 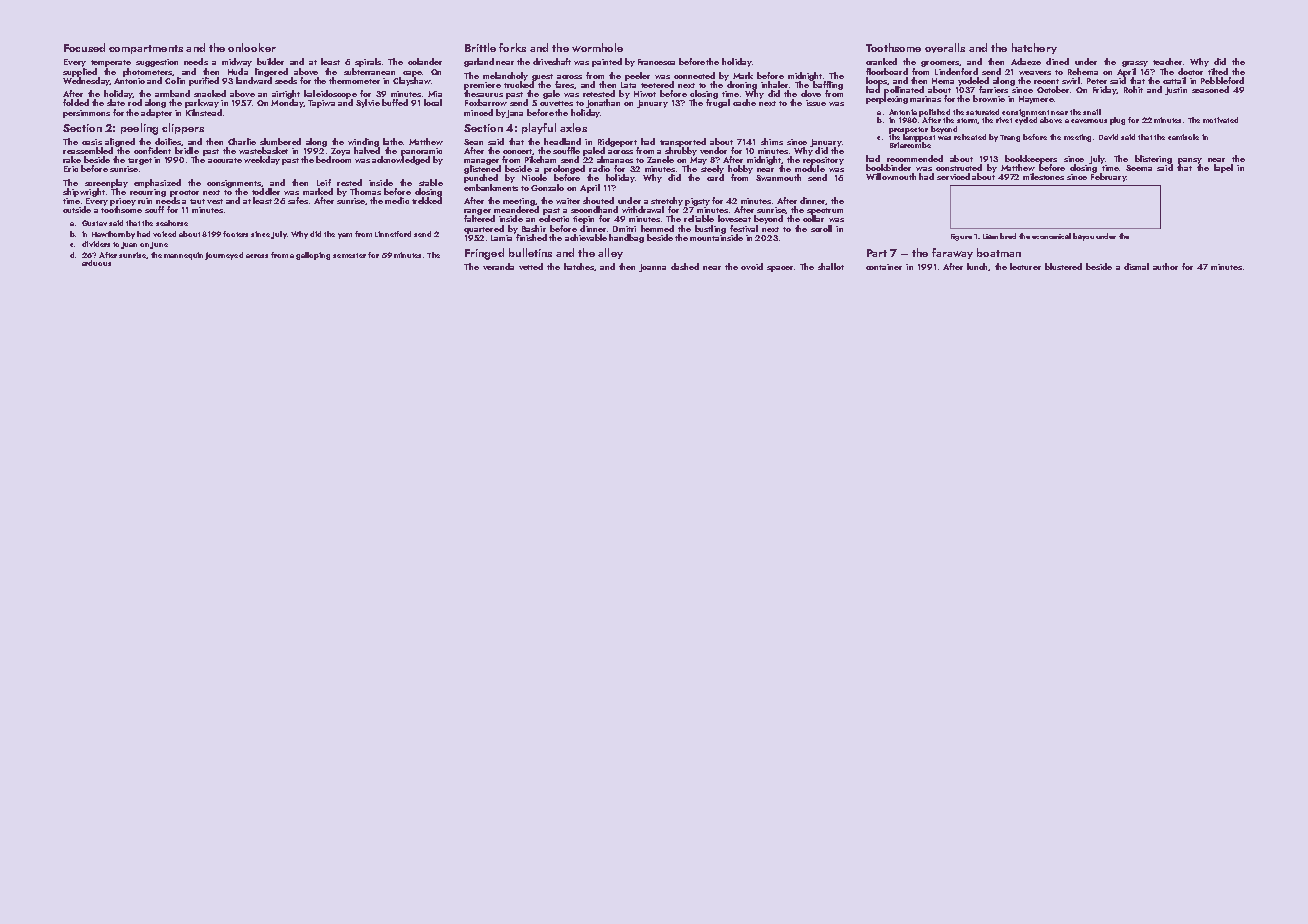 What do you see at coordinates (1220, 120) in the screenshot?
I see `motivated` at bounding box center [1220, 120].
